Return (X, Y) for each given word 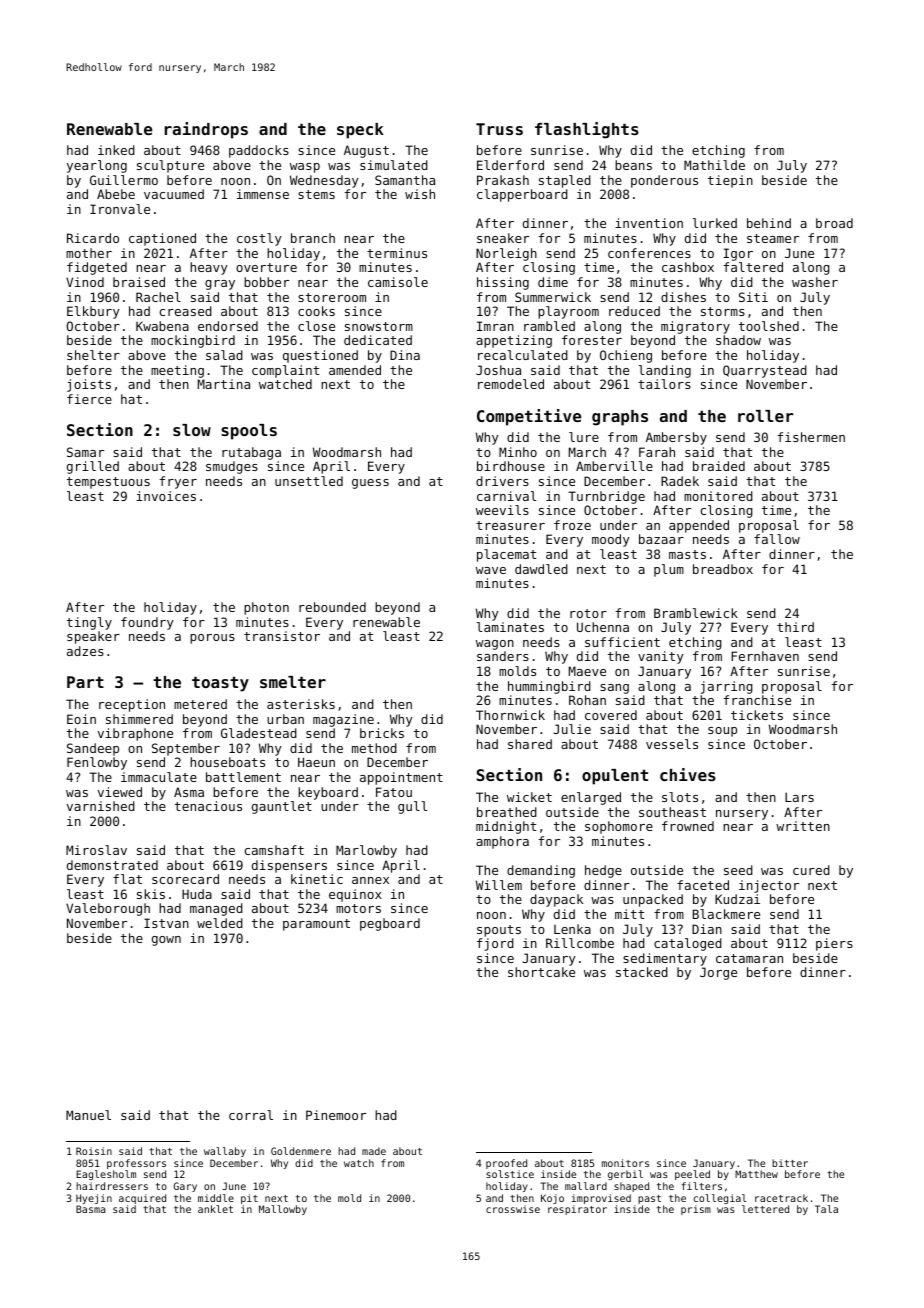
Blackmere (726, 914)
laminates (510, 627)
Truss (499, 129)
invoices (166, 496)
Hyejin (94, 1199)
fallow (777, 539)
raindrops (206, 130)
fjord (495, 944)
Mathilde (714, 165)
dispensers (289, 866)
